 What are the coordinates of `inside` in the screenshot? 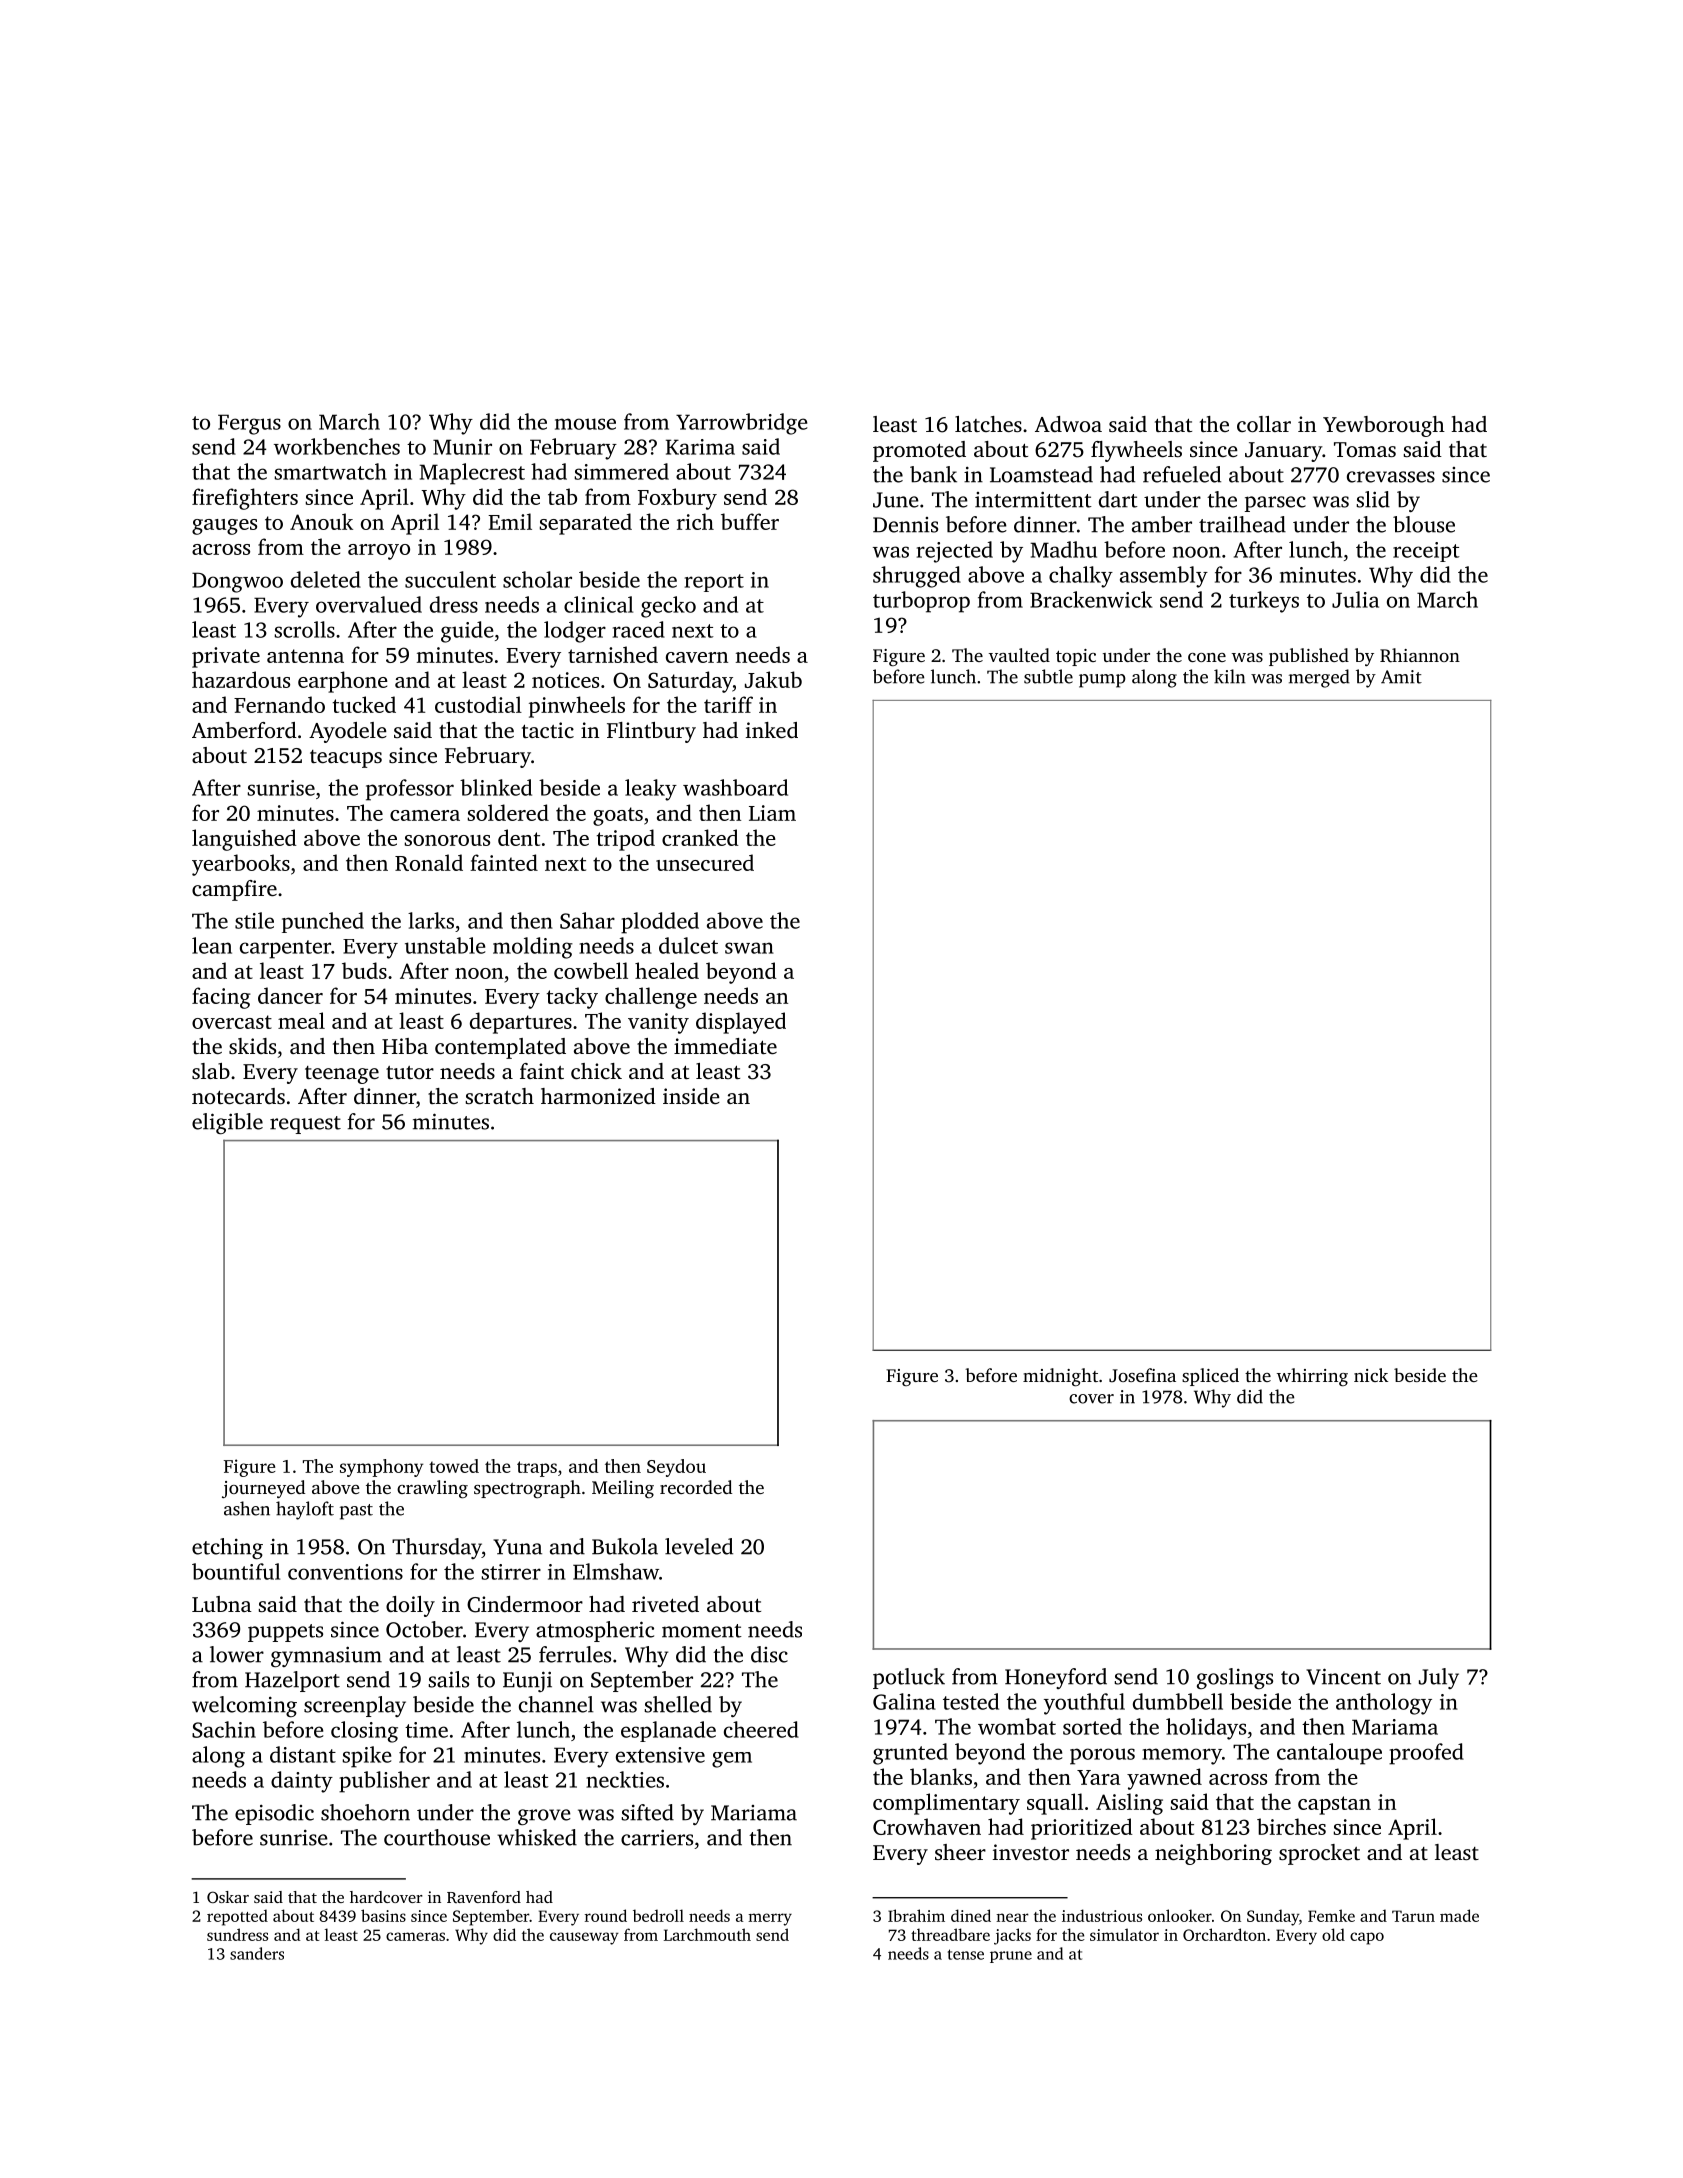 It's located at (691, 1096).
